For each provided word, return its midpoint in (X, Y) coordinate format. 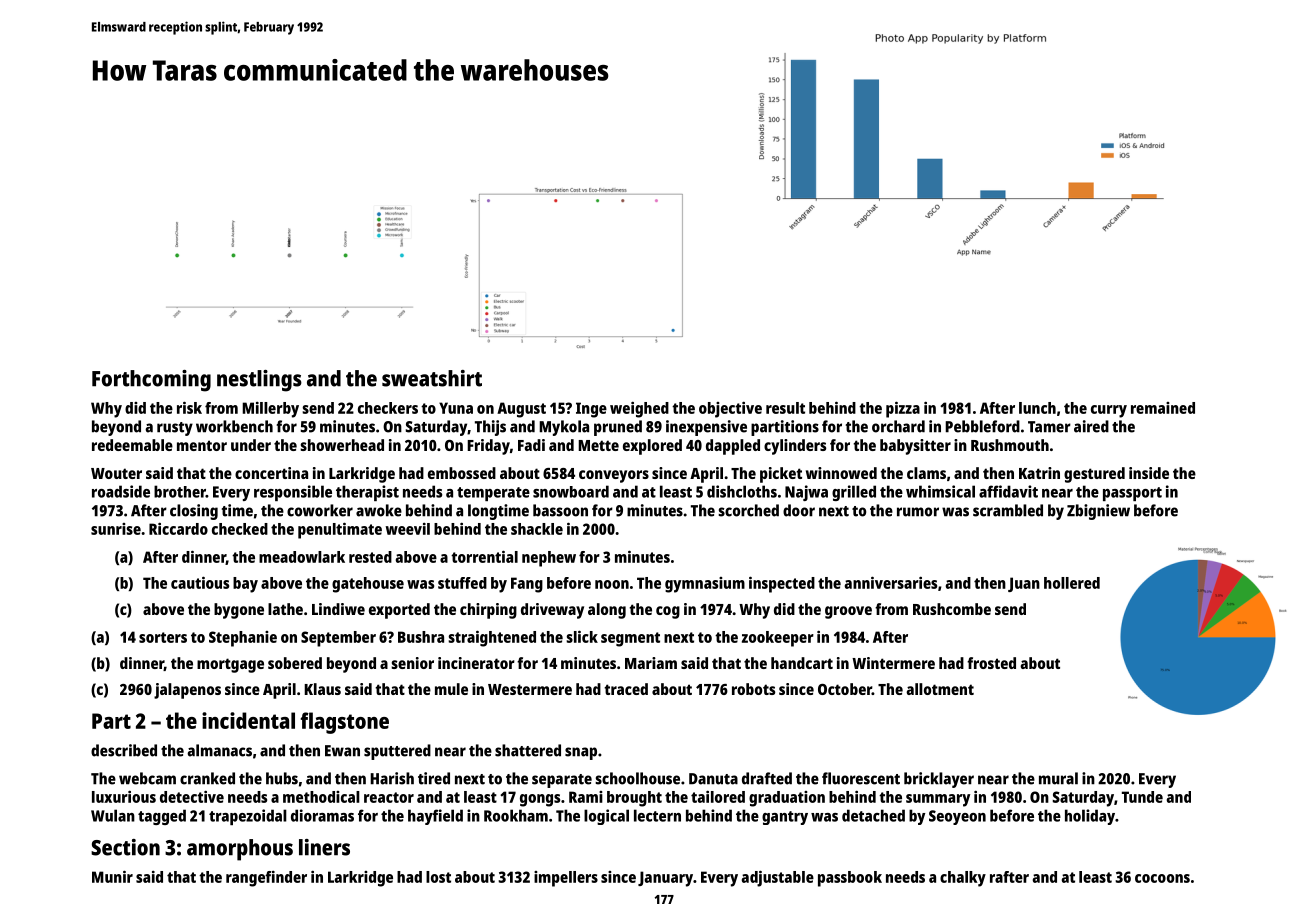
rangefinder (266, 879)
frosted (991, 663)
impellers (566, 879)
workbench (234, 426)
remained (1163, 408)
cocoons (1162, 878)
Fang (527, 585)
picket (781, 475)
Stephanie (243, 639)
